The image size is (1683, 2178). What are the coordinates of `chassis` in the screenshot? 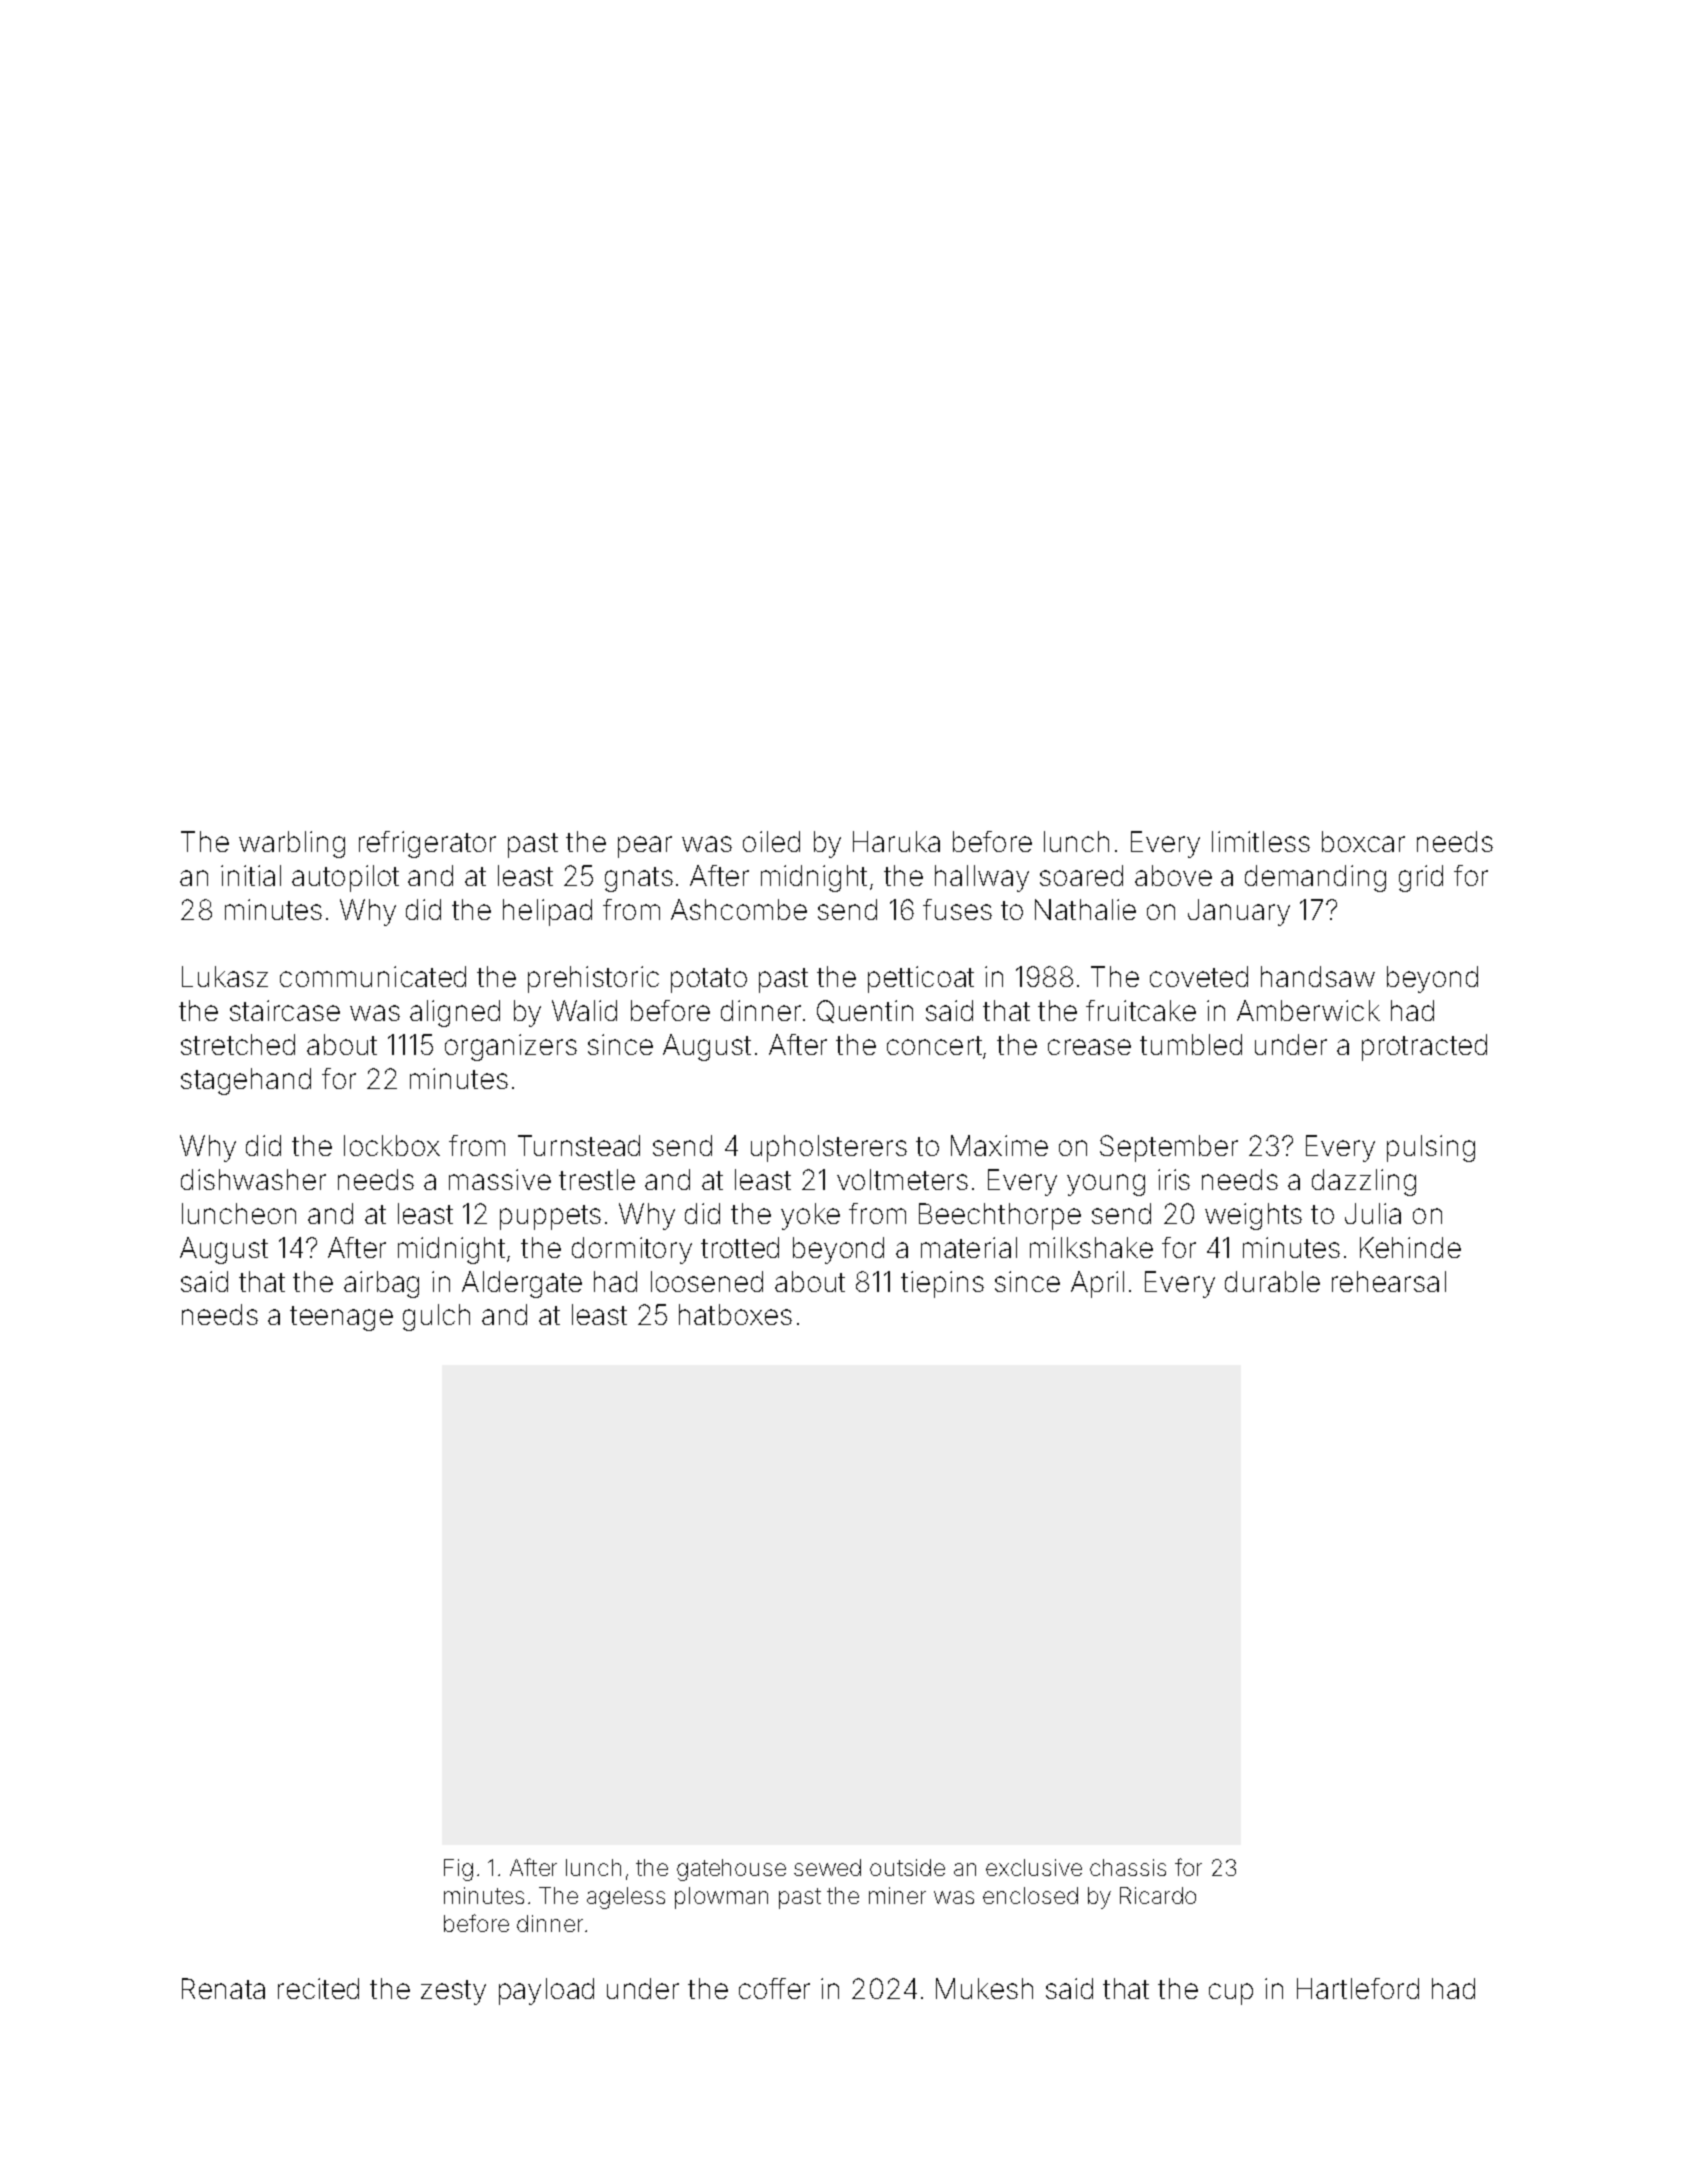 It's located at (1128, 1867).
